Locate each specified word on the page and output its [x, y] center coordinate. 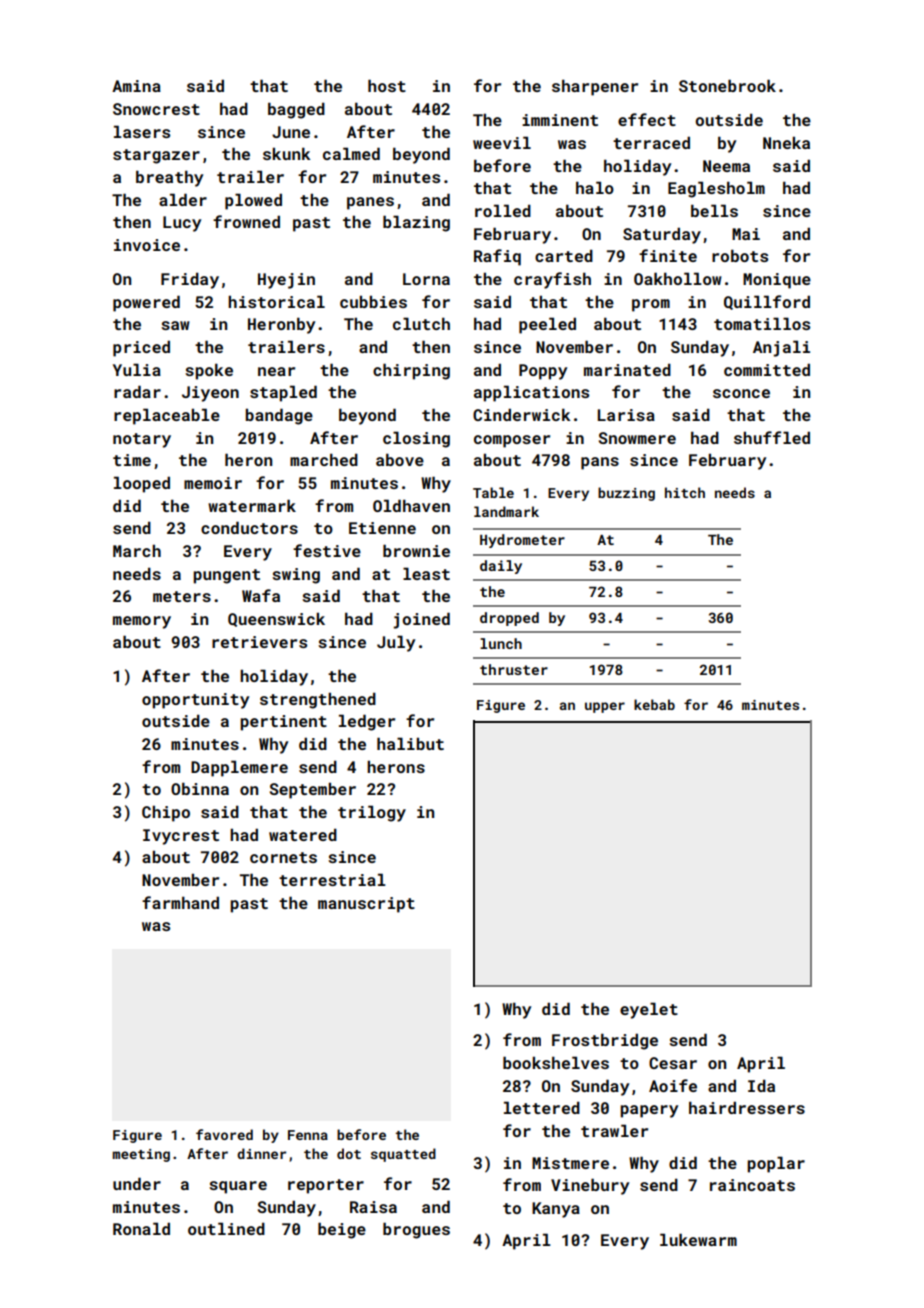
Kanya [556, 1210]
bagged [296, 110]
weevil [502, 142]
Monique [777, 281]
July [396, 643]
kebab [654, 704]
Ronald [141, 1228]
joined [421, 620]
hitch [685, 492]
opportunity [195, 701]
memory [142, 622]
